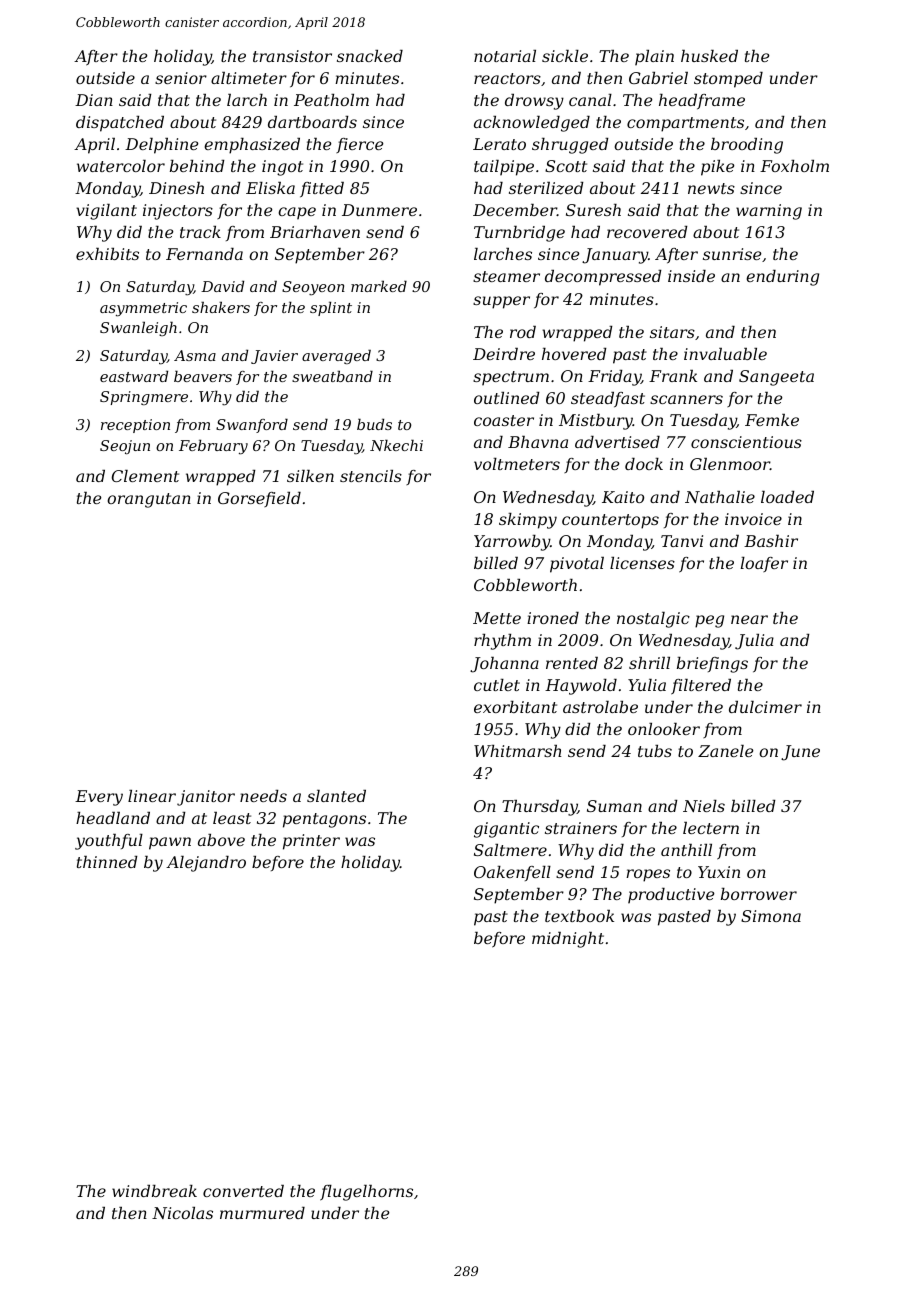  Describe the element at coordinates (565, 56) in the page. I see `sickle` at that location.
